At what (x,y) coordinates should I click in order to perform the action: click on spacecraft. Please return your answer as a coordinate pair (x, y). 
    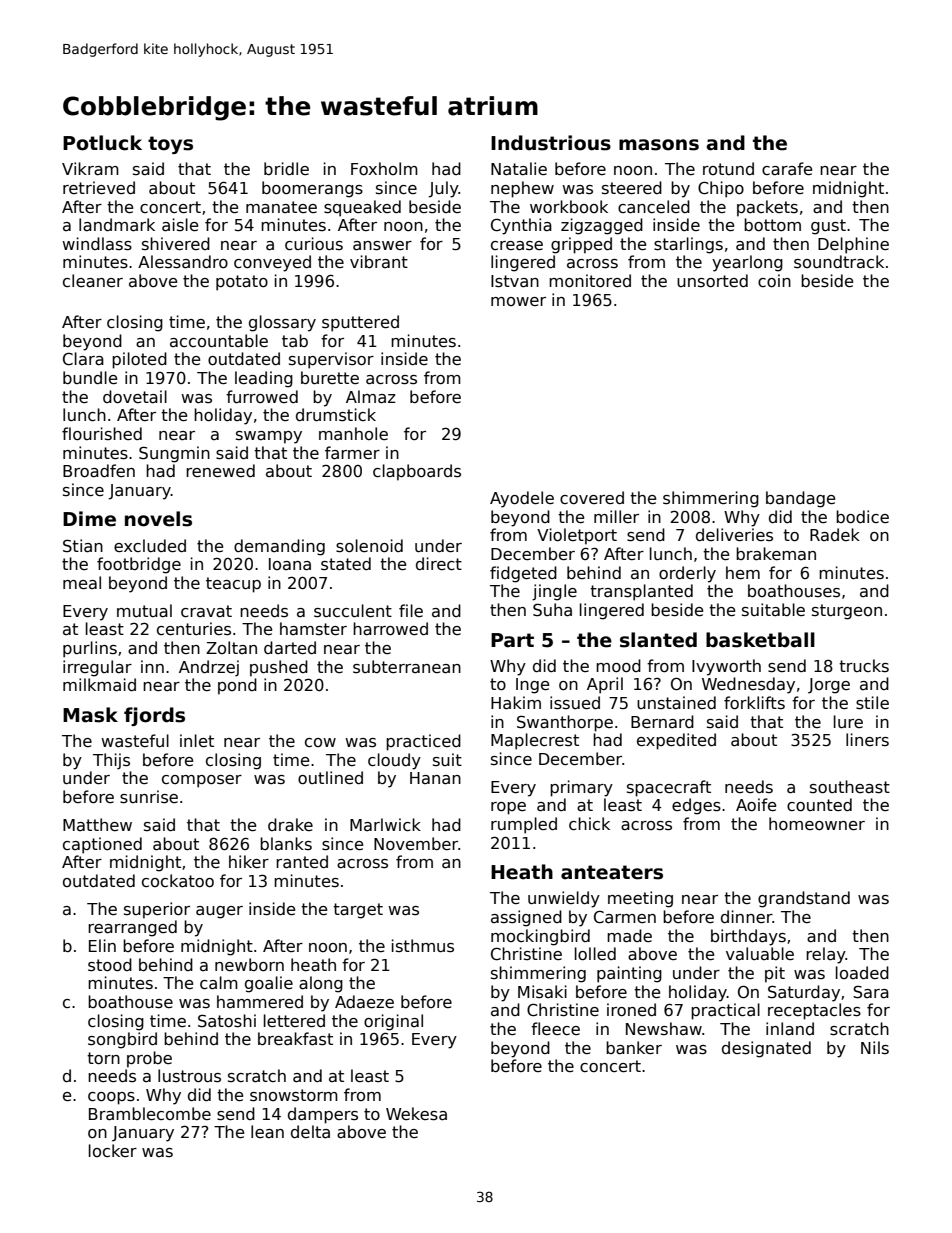
    Looking at the image, I should click on (669, 788).
